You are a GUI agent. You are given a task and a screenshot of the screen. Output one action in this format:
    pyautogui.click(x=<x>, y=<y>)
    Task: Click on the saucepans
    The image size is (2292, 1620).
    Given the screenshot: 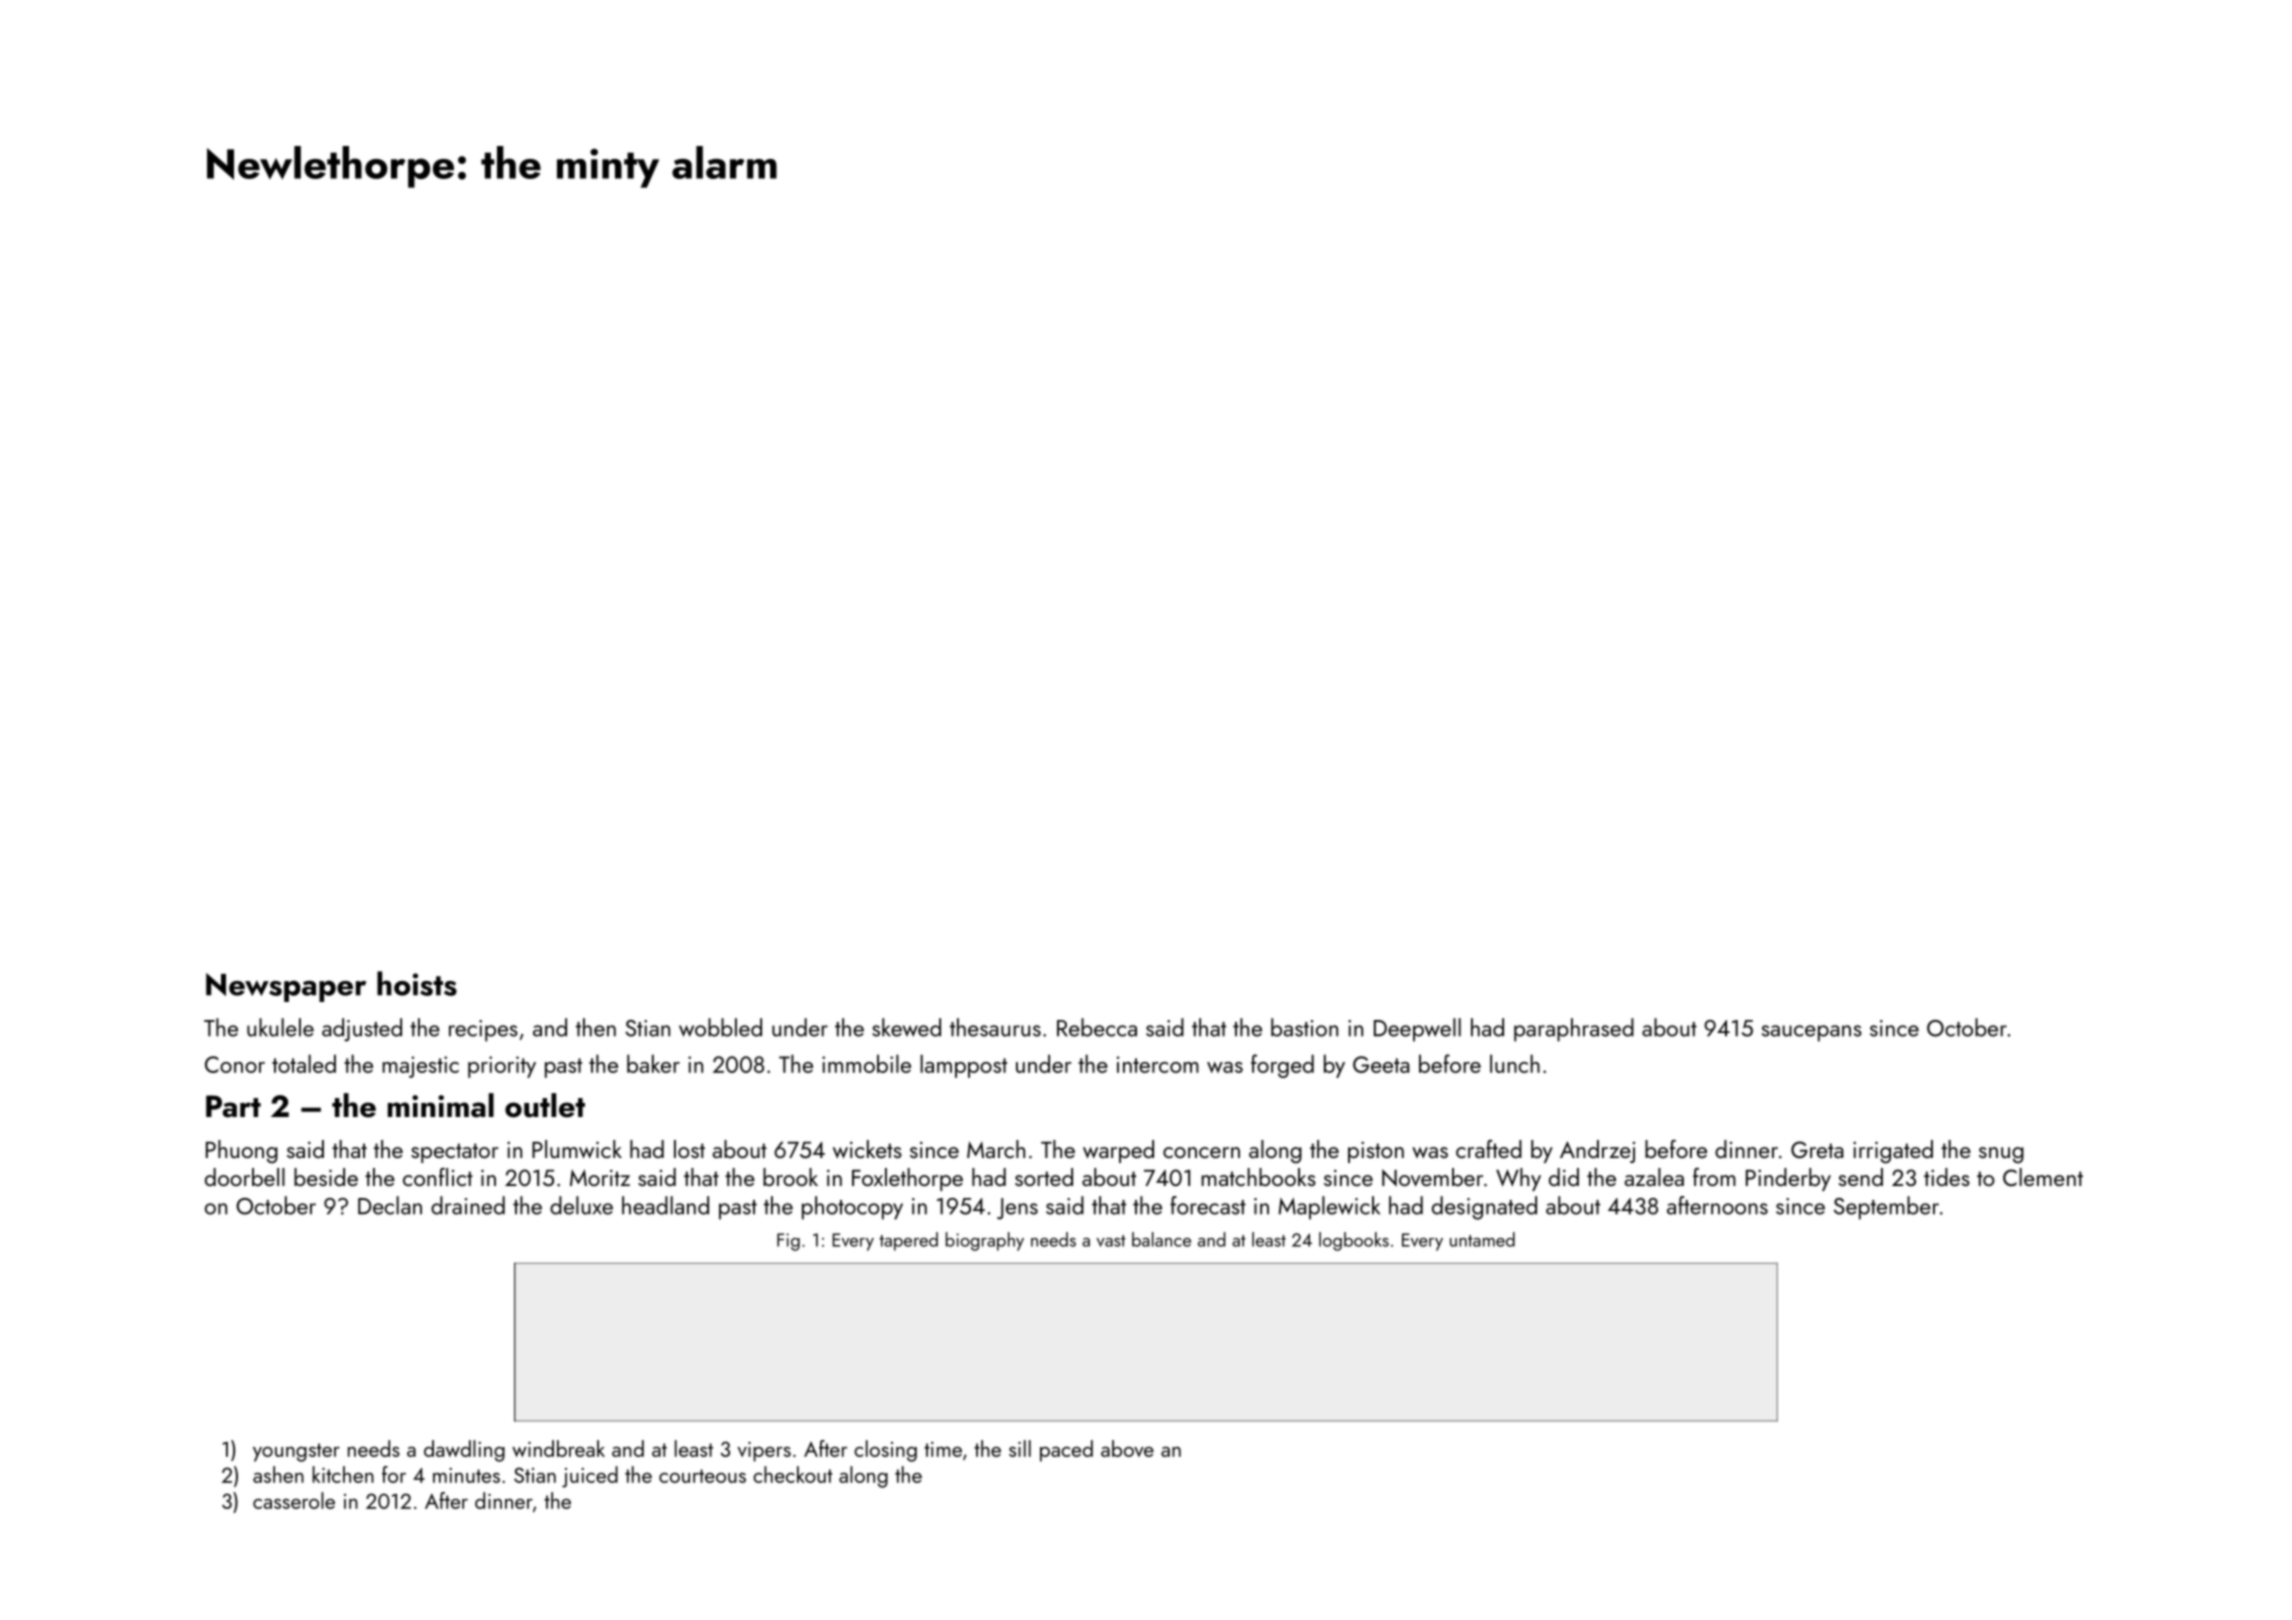 What is the action you would take?
    pyautogui.click(x=1812, y=1033)
